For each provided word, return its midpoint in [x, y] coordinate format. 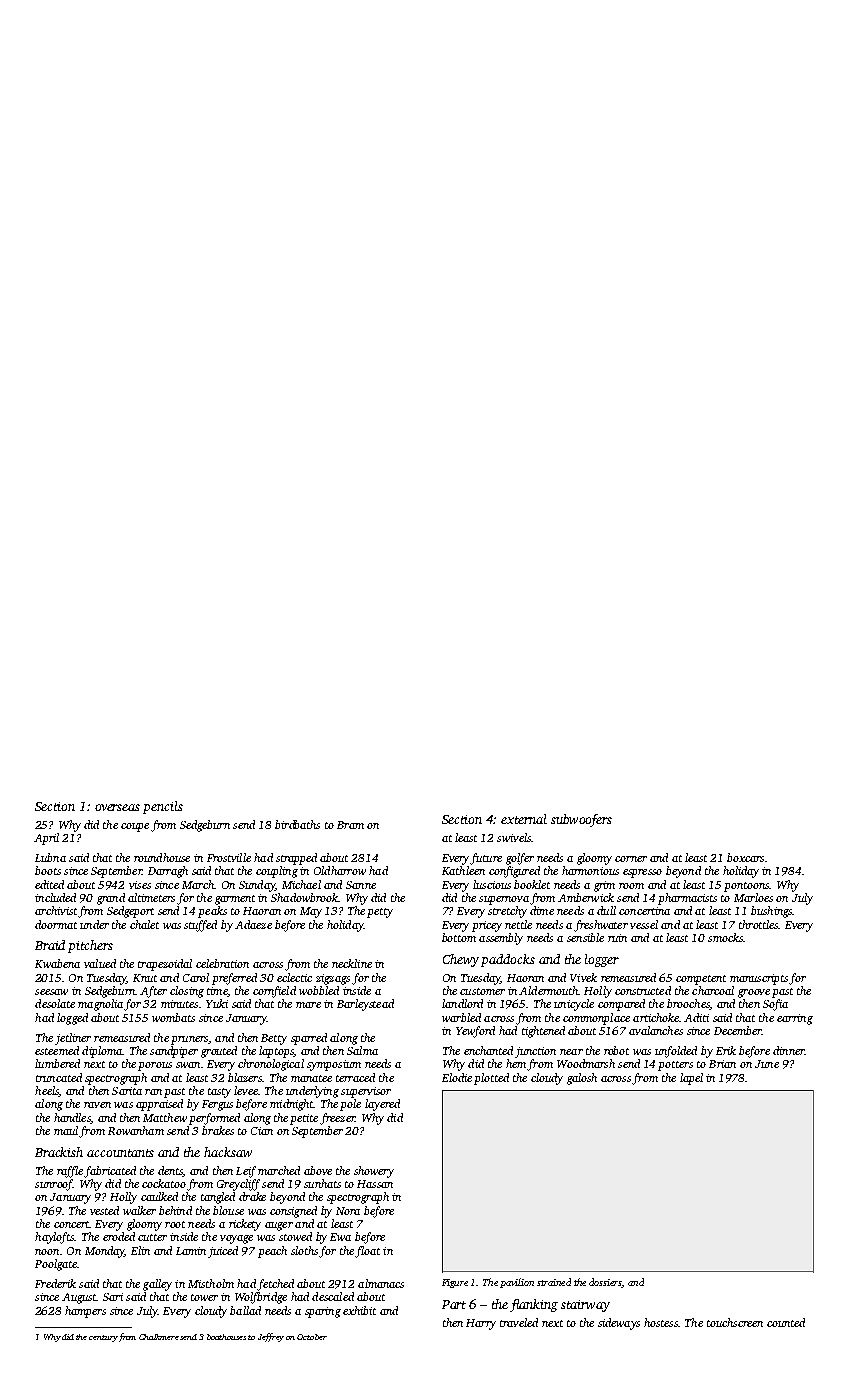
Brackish [59, 1152]
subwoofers [581, 820]
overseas [117, 807]
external [524, 819]
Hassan [375, 1184]
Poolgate [56, 1265]
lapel [691, 1079]
